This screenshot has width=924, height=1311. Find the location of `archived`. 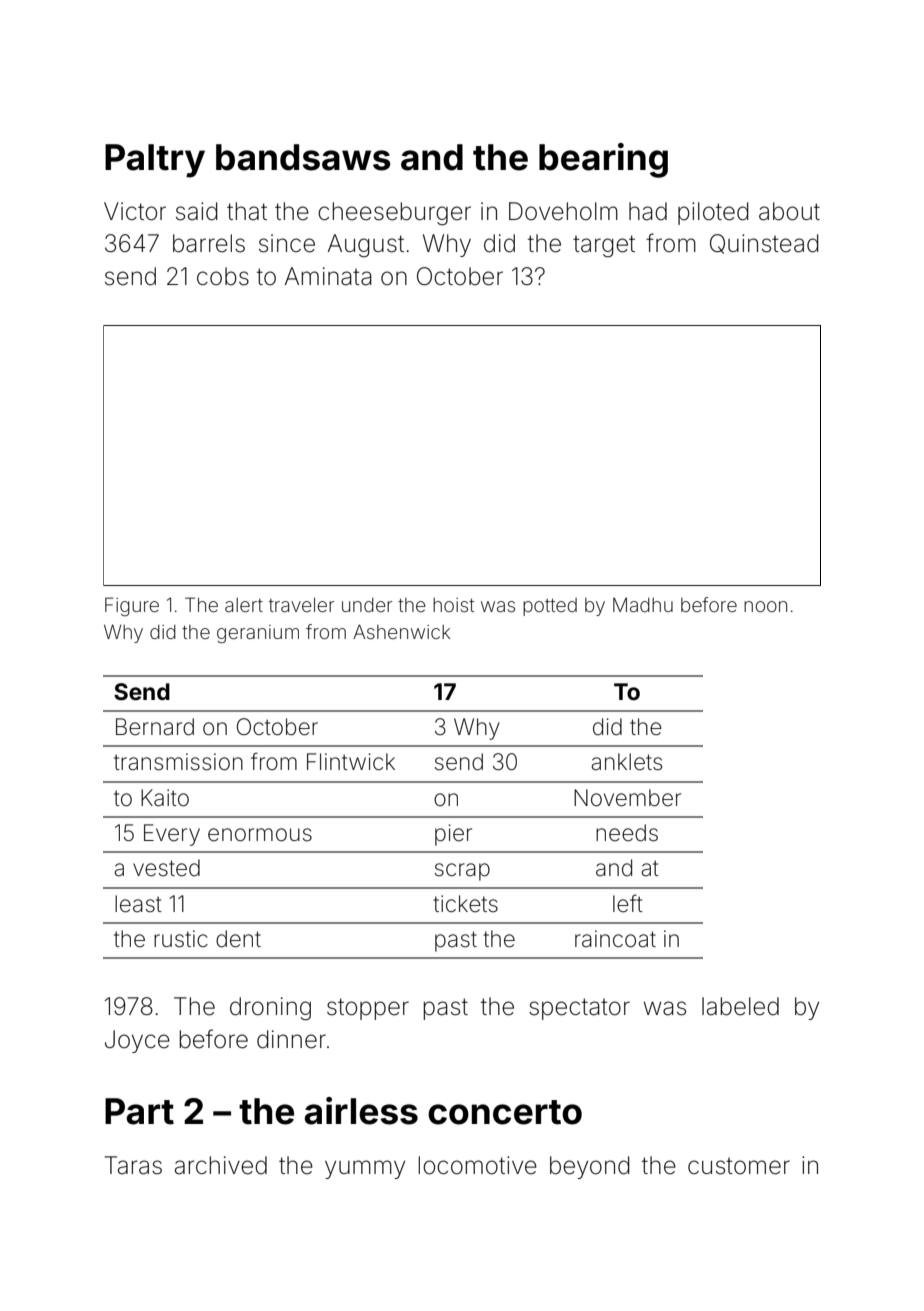

archived is located at coordinates (221, 1165).
